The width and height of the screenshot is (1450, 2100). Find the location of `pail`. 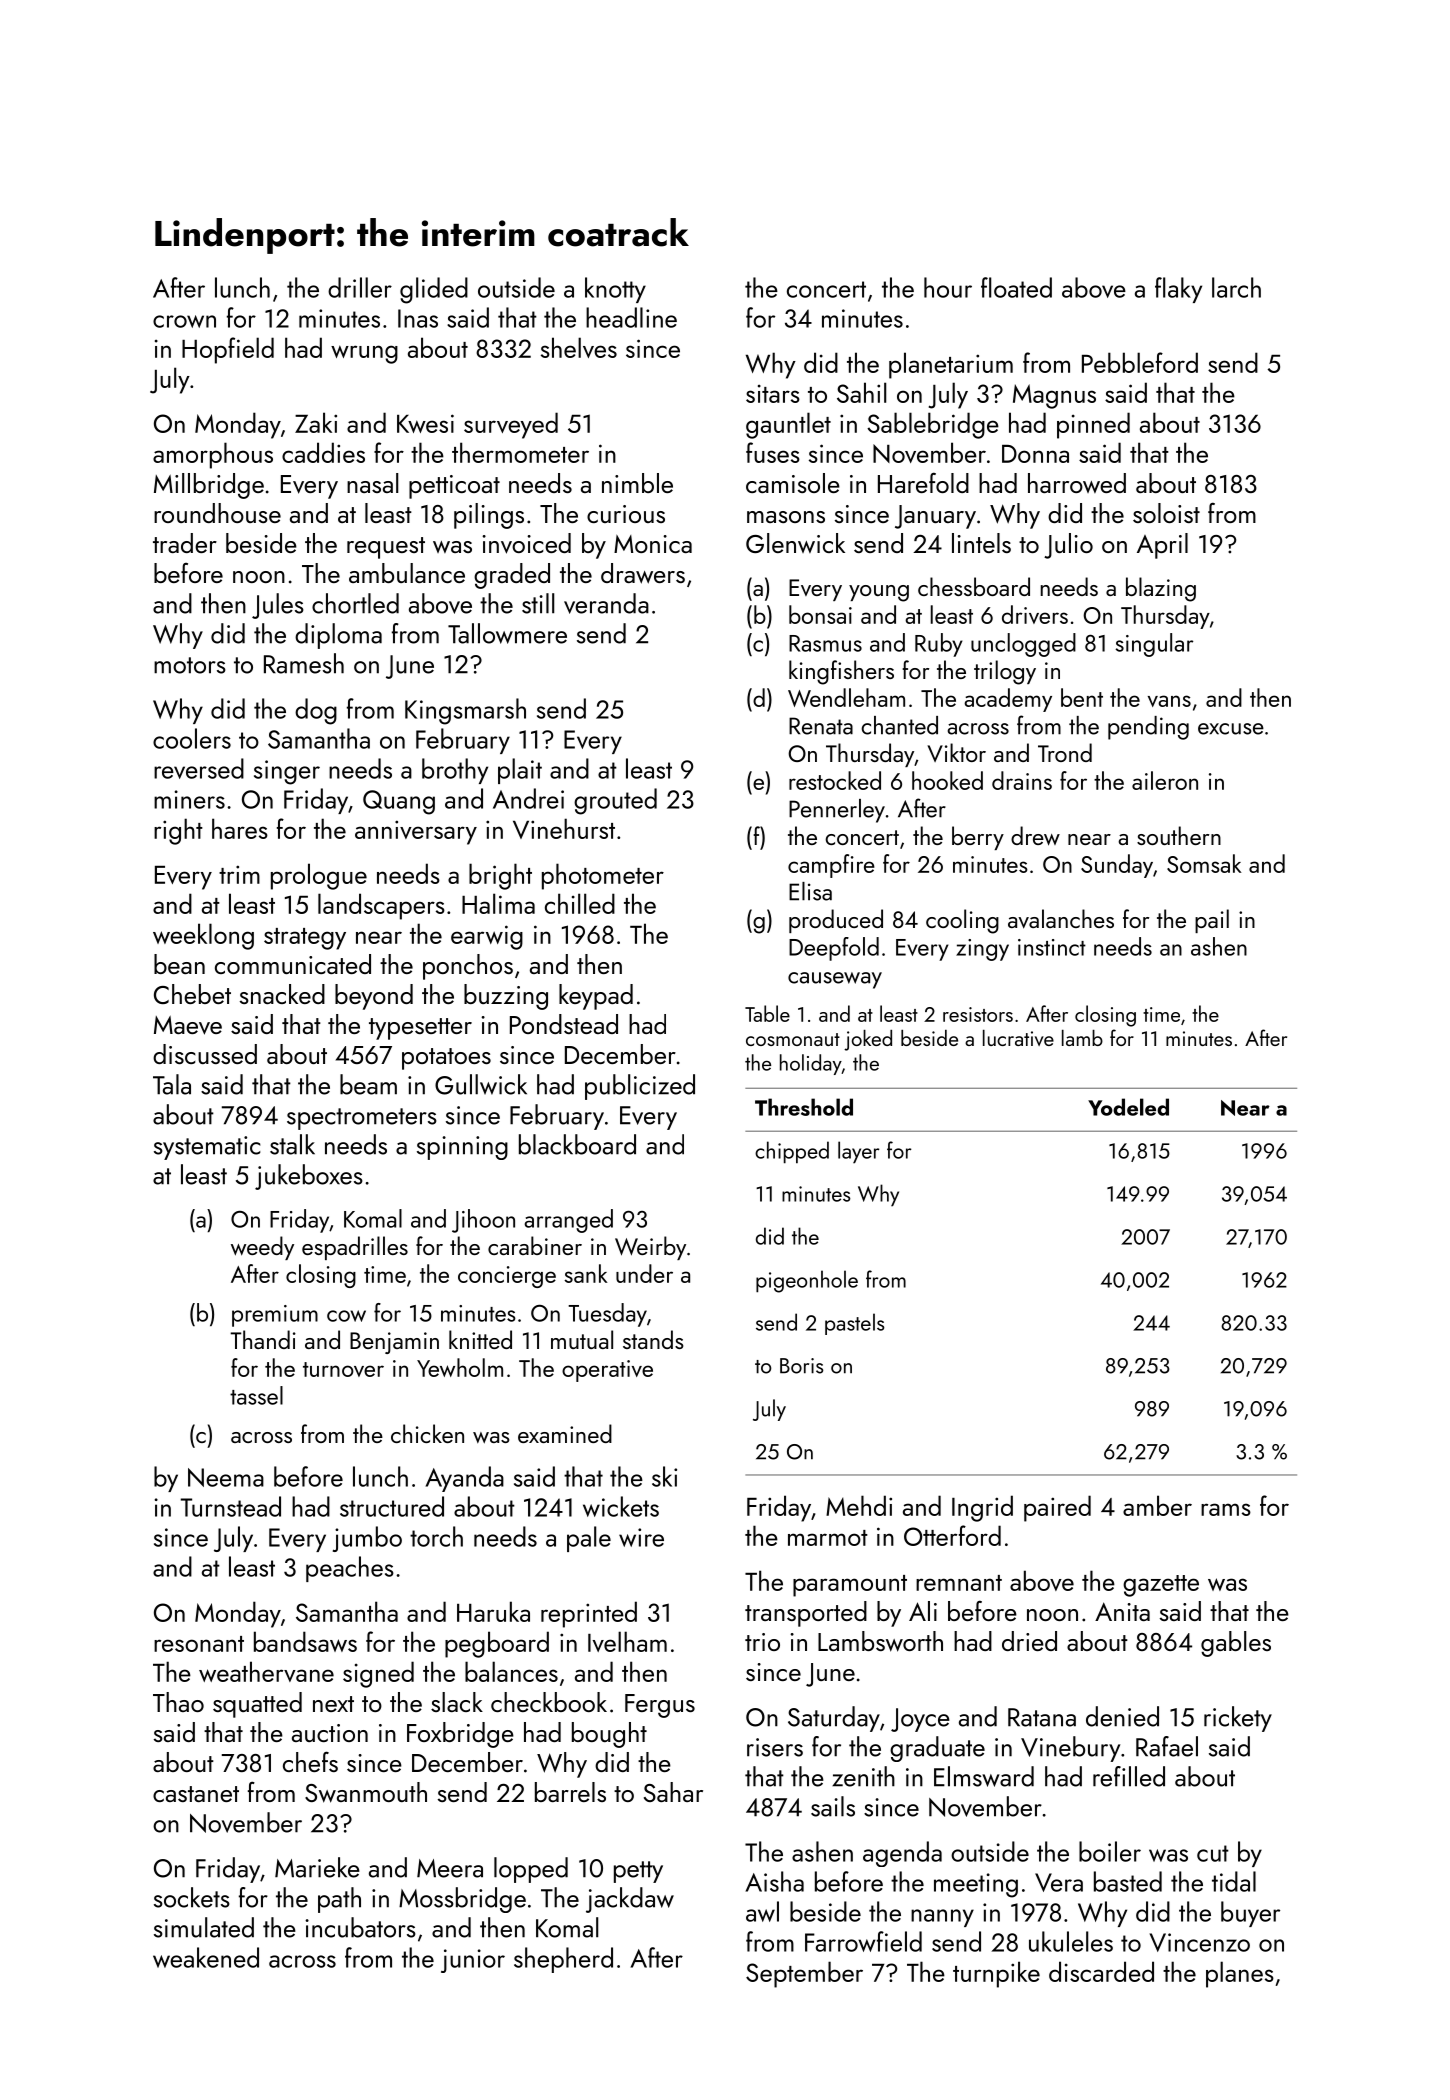

pail is located at coordinates (1212, 921).
